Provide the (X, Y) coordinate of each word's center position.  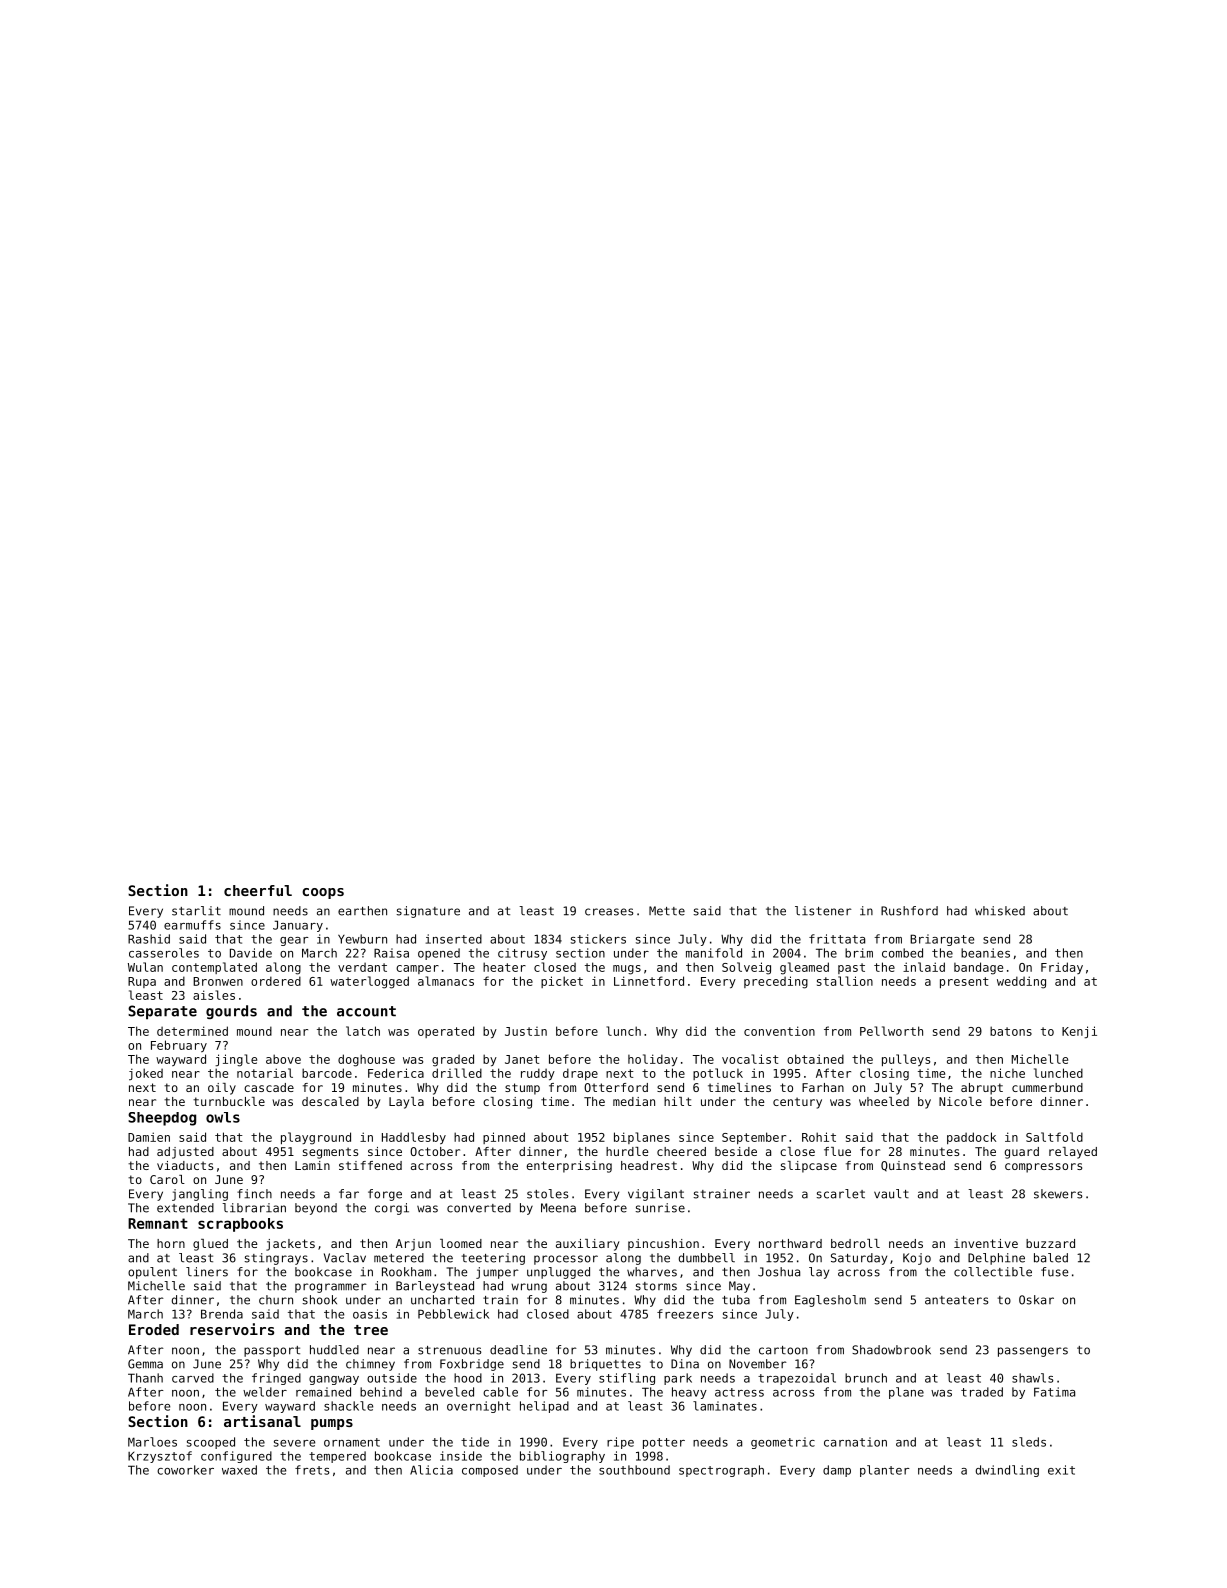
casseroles (164, 953)
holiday (653, 1060)
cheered (681, 1151)
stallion (845, 981)
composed (490, 1471)
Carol (167, 1179)
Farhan (823, 1087)
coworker (185, 1470)
